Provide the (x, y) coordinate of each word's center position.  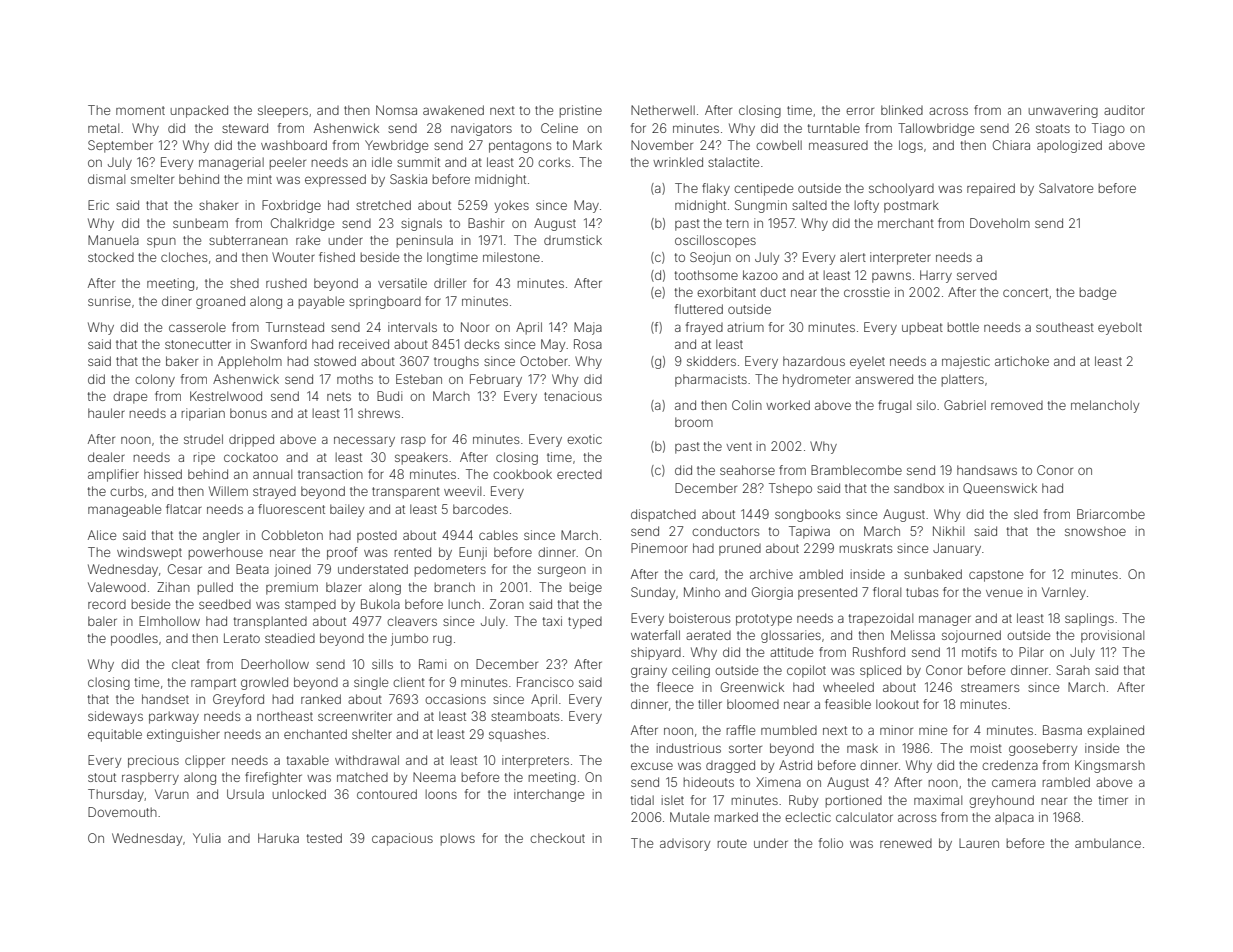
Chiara (1011, 145)
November (662, 145)
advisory (685, 844)
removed (1017, 405)
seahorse (747, 470)
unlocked (299, 794)
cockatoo (251, 457)
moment (140, 110)
